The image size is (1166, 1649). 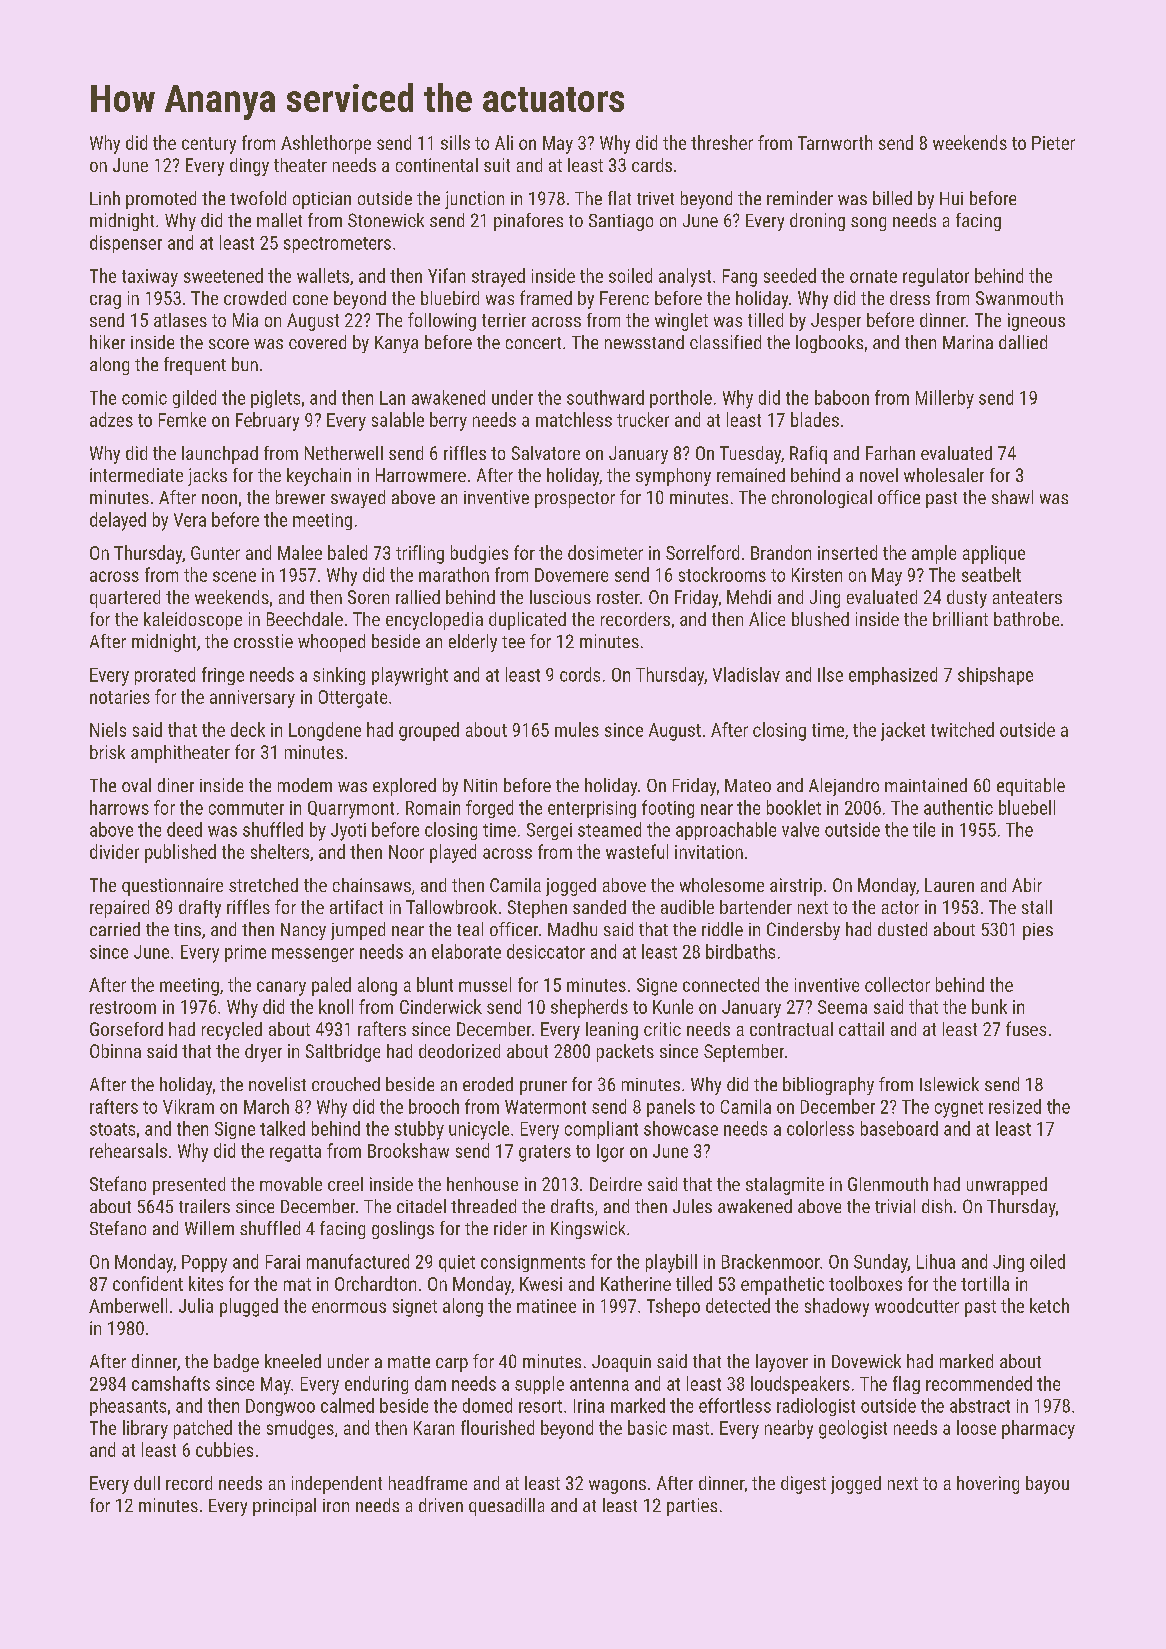 I want to click on Lauren, so click(x=949, y=885).
